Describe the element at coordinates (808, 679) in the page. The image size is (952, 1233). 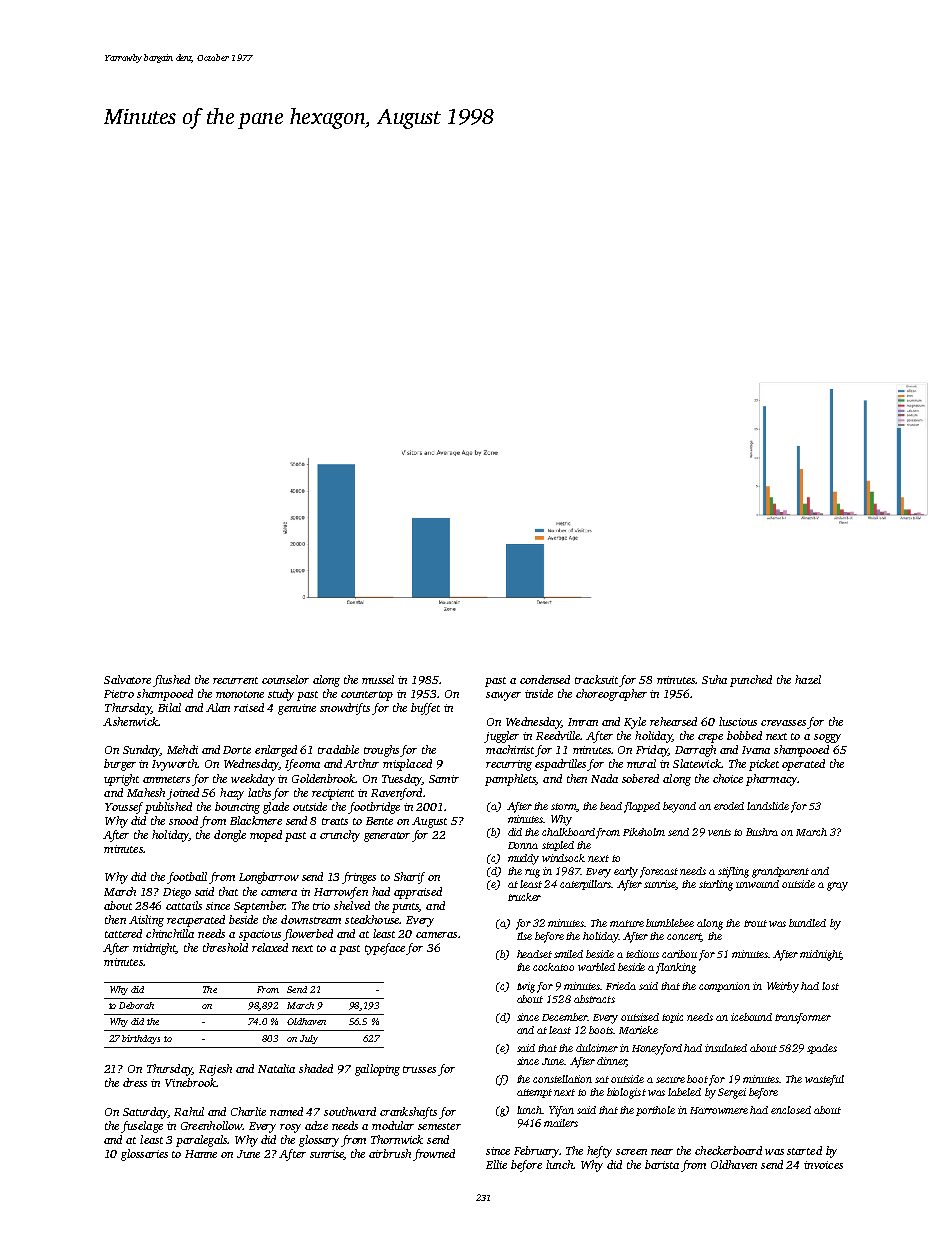
I see `hazel` at that location.
